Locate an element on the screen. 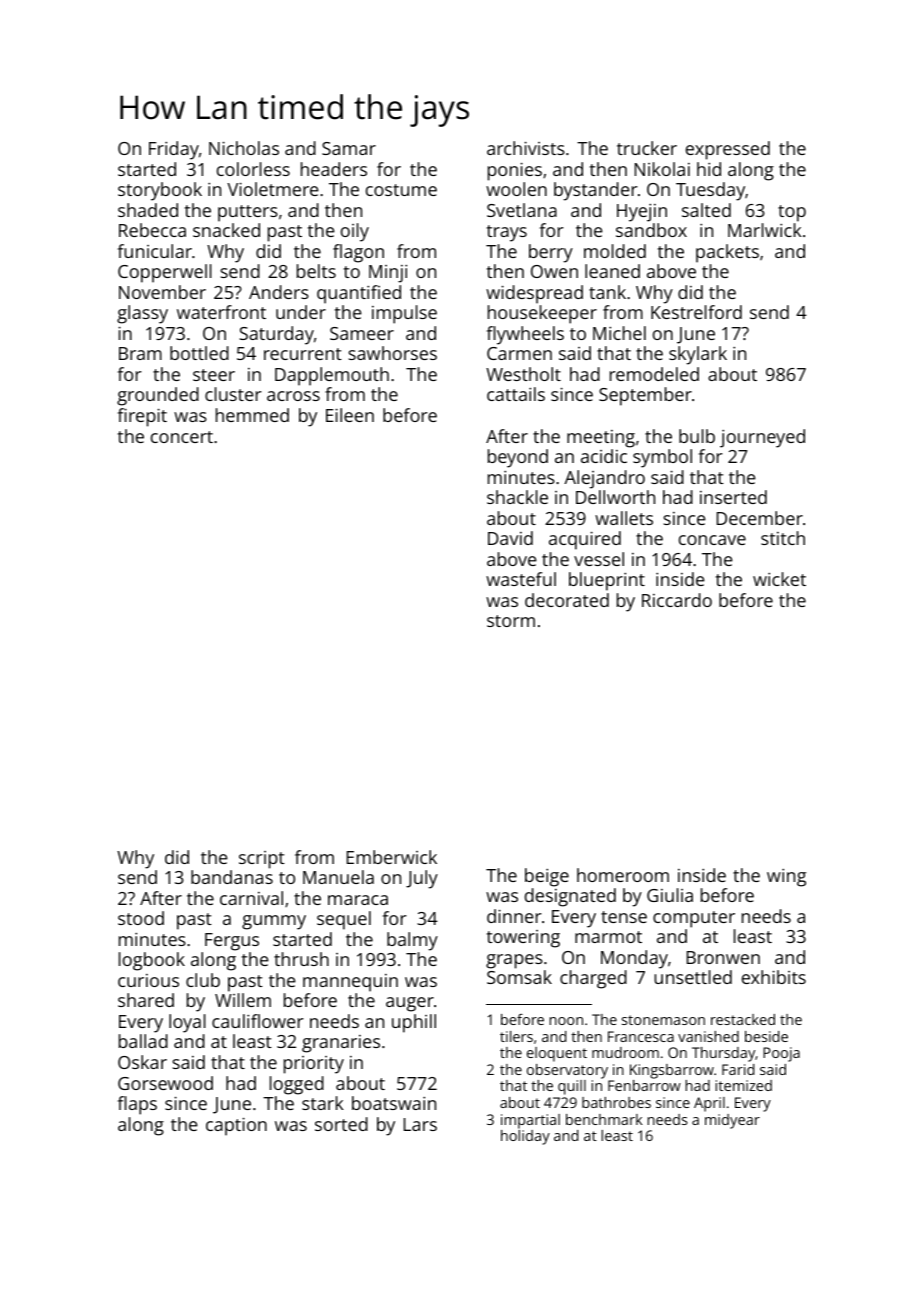 The height and width of the screenshot is (1311, 924). storm is located at coordinates (511, 621).
